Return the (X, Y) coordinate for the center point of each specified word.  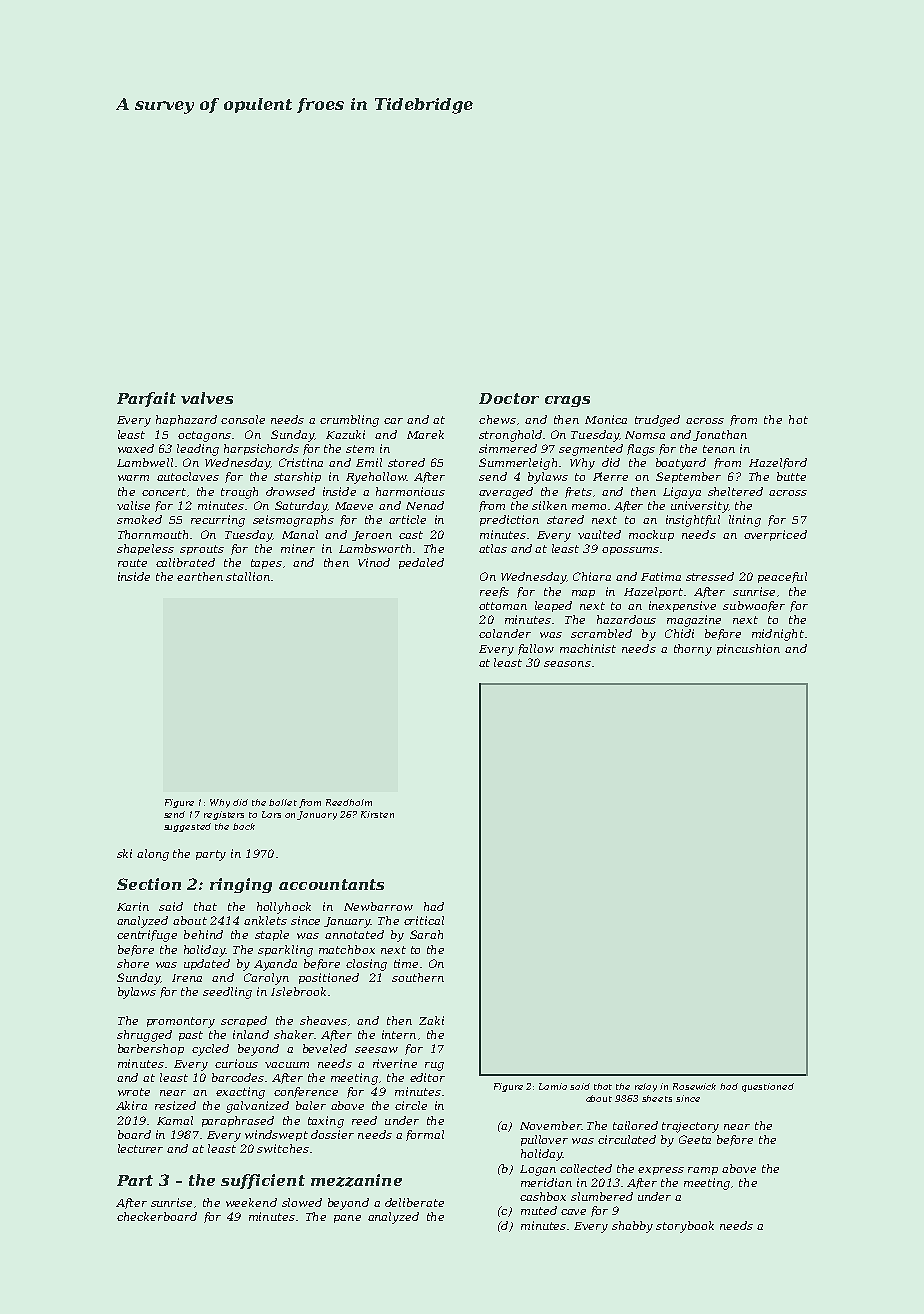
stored (406, 462)
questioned (768, 1087)
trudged (657, 421)
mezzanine (356, 1180)
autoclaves (188, 476)
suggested (187, 827)
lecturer (140, 1148)
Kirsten (377, 814)
